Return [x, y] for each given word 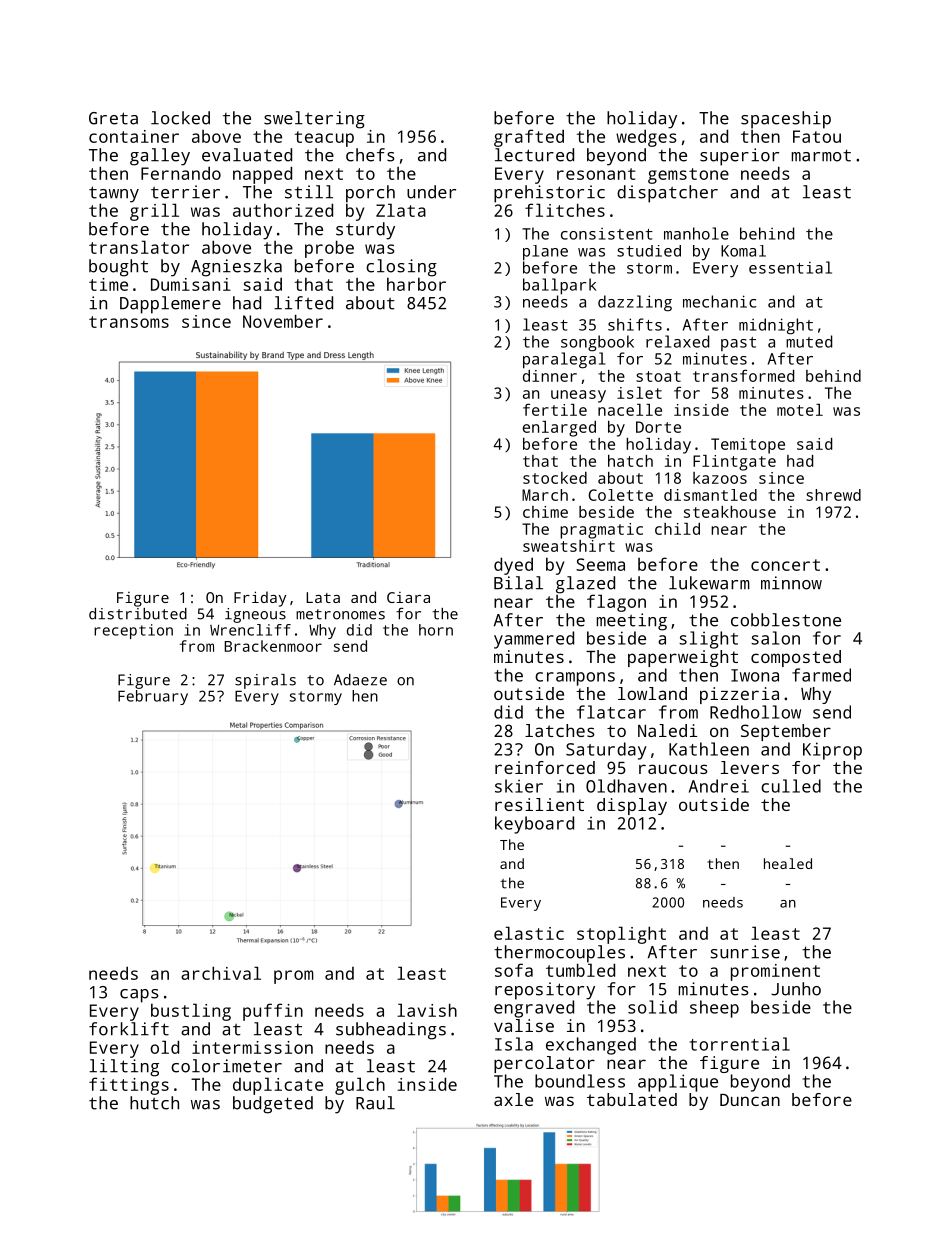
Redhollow [755, 712]
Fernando [181, 173]
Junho [796, 989]
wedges [646, 138]
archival [221, 973]
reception [133, 631]
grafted [529, 138]
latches [560, 730]
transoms [129, 322]
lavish [427, 1010]
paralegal [564, 360]
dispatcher [667, 194]
